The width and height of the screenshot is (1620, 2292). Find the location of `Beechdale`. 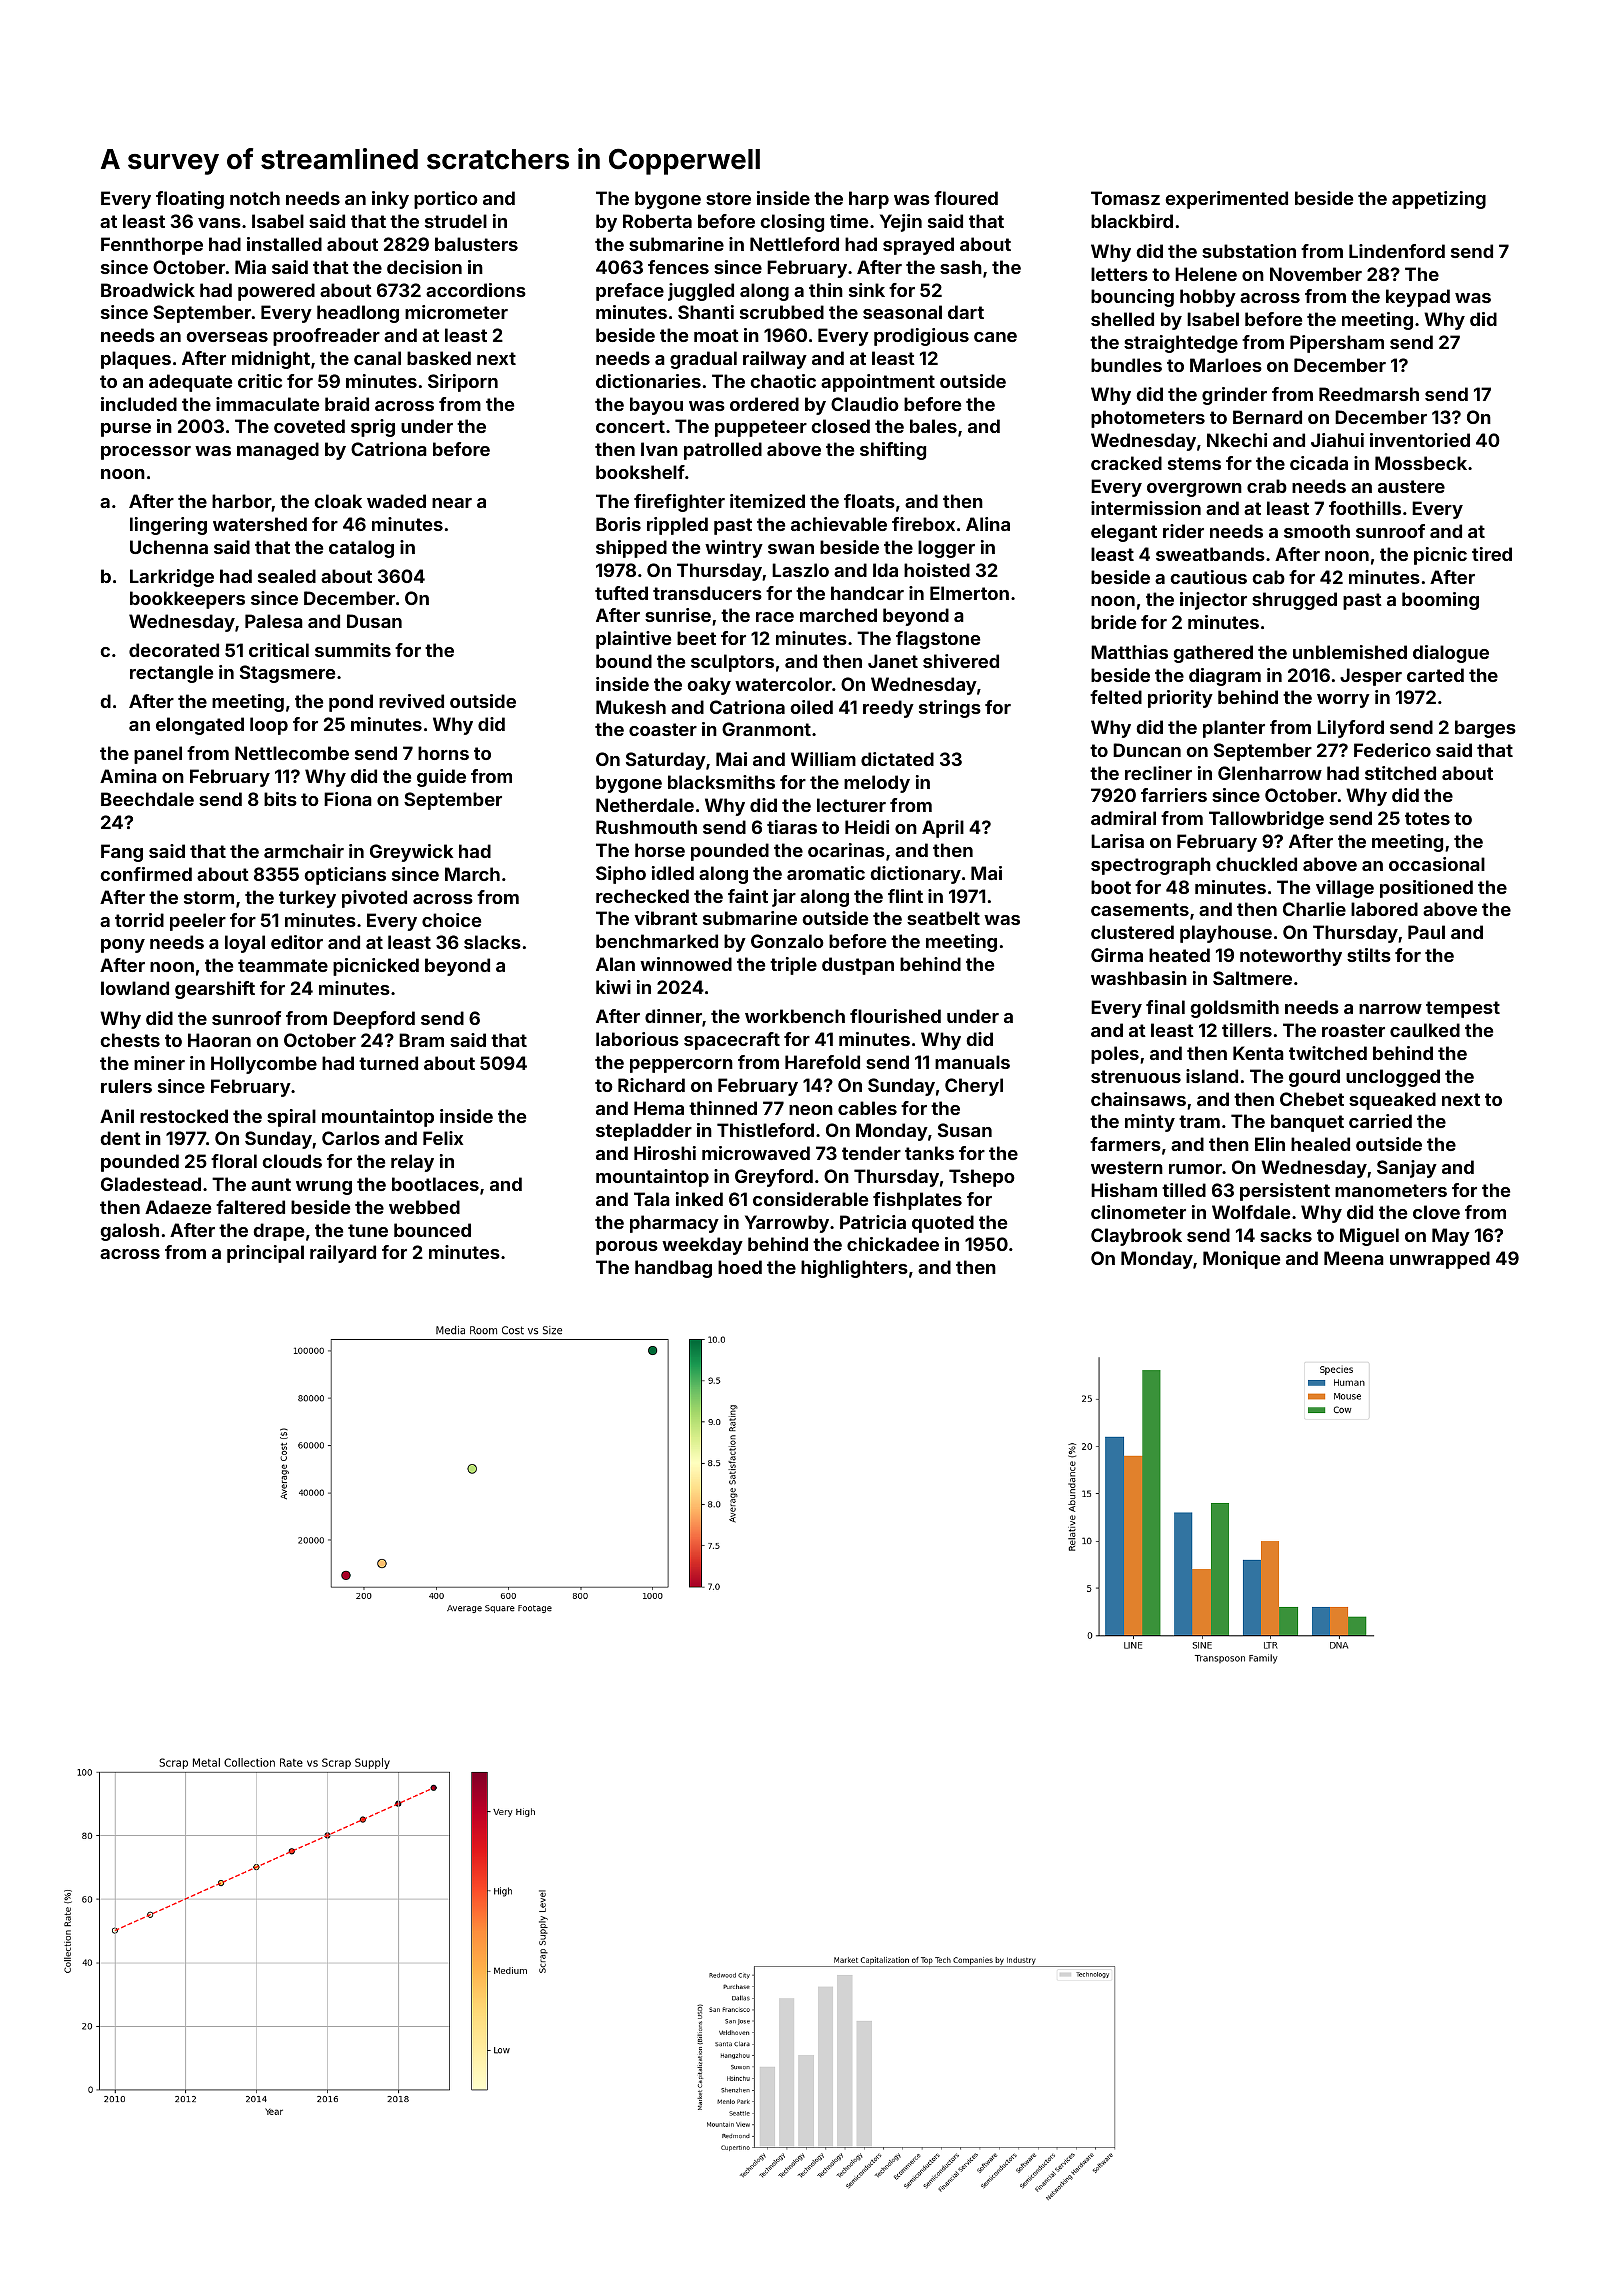

Beechdale is located at coordinates (147, 799).
